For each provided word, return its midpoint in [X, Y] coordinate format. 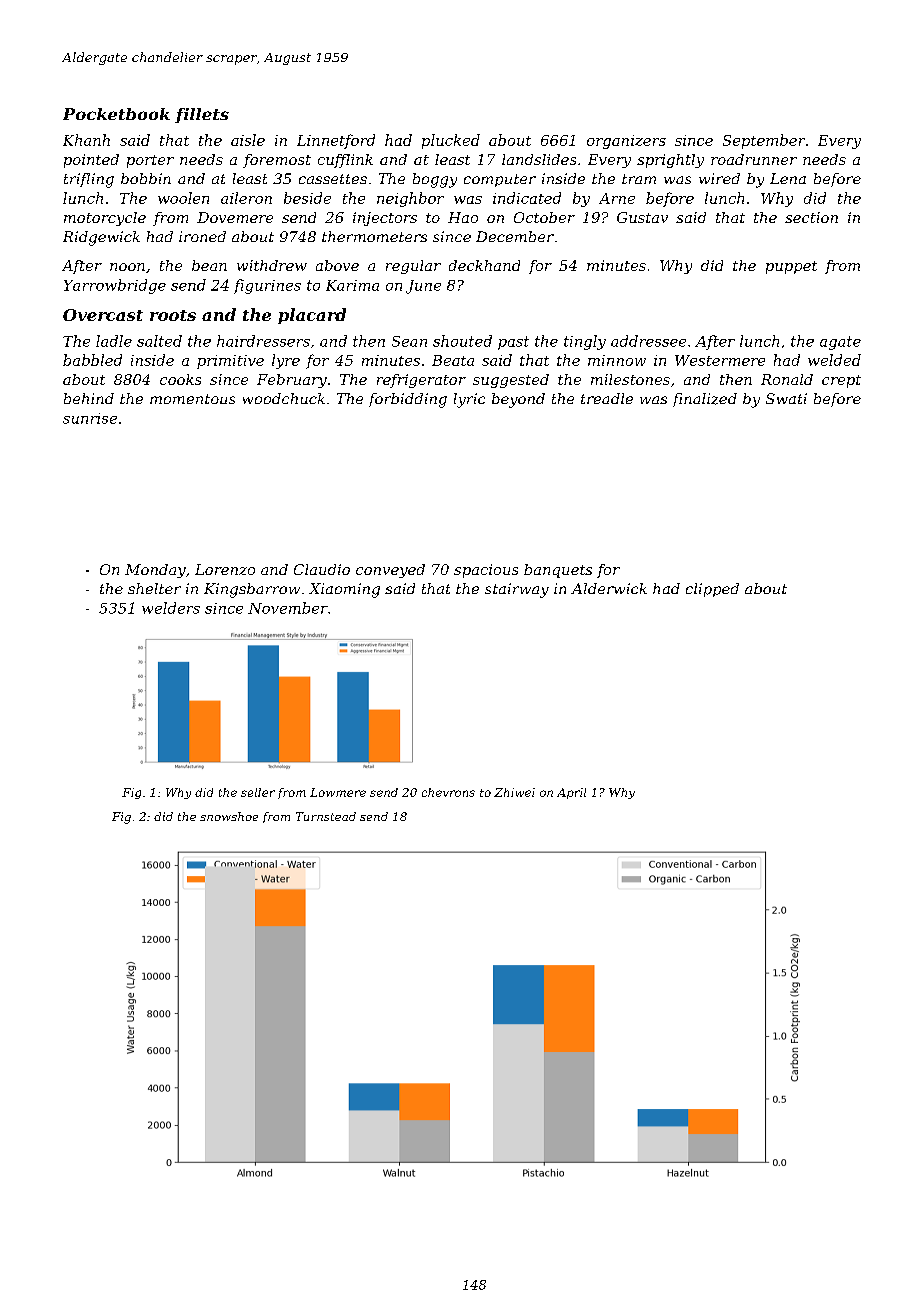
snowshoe [229, 816]
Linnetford [336, 141]
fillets [202, 115]
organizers [626, 142]
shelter [154, 588]
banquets [558, 571]
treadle [607, 398]
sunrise [90, 418]
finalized [705, 400]
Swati [786, 398]
